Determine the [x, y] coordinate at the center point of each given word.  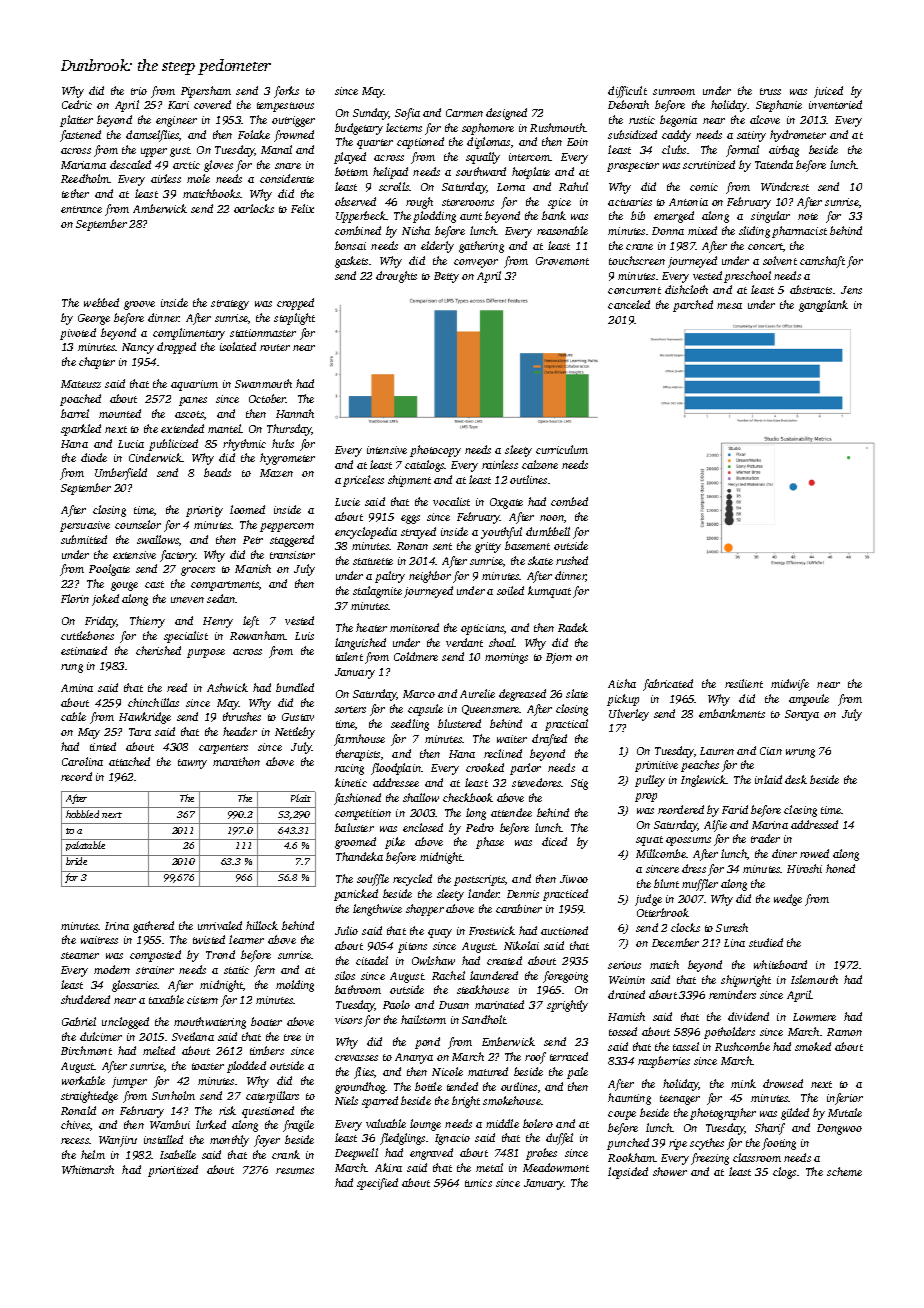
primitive [656, 766]
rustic [642, 120]
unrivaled [220, 925]
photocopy [435, 451]
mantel [225, 428]
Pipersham [206, 92]
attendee [511, 812]
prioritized [173, 1171]
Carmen [464, 113]
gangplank [823, 306]
